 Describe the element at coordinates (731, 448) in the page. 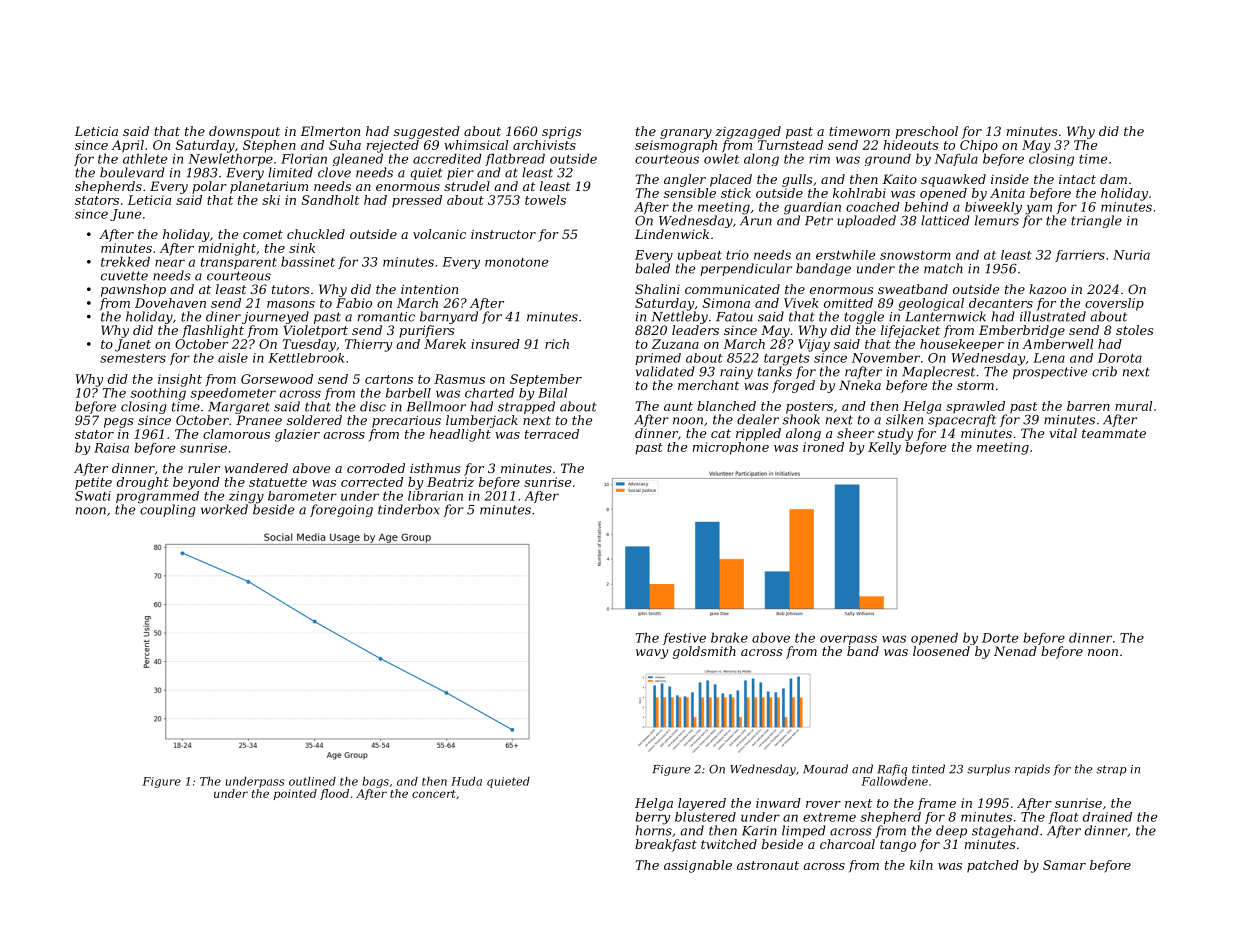

I see `microphone` at that location.
